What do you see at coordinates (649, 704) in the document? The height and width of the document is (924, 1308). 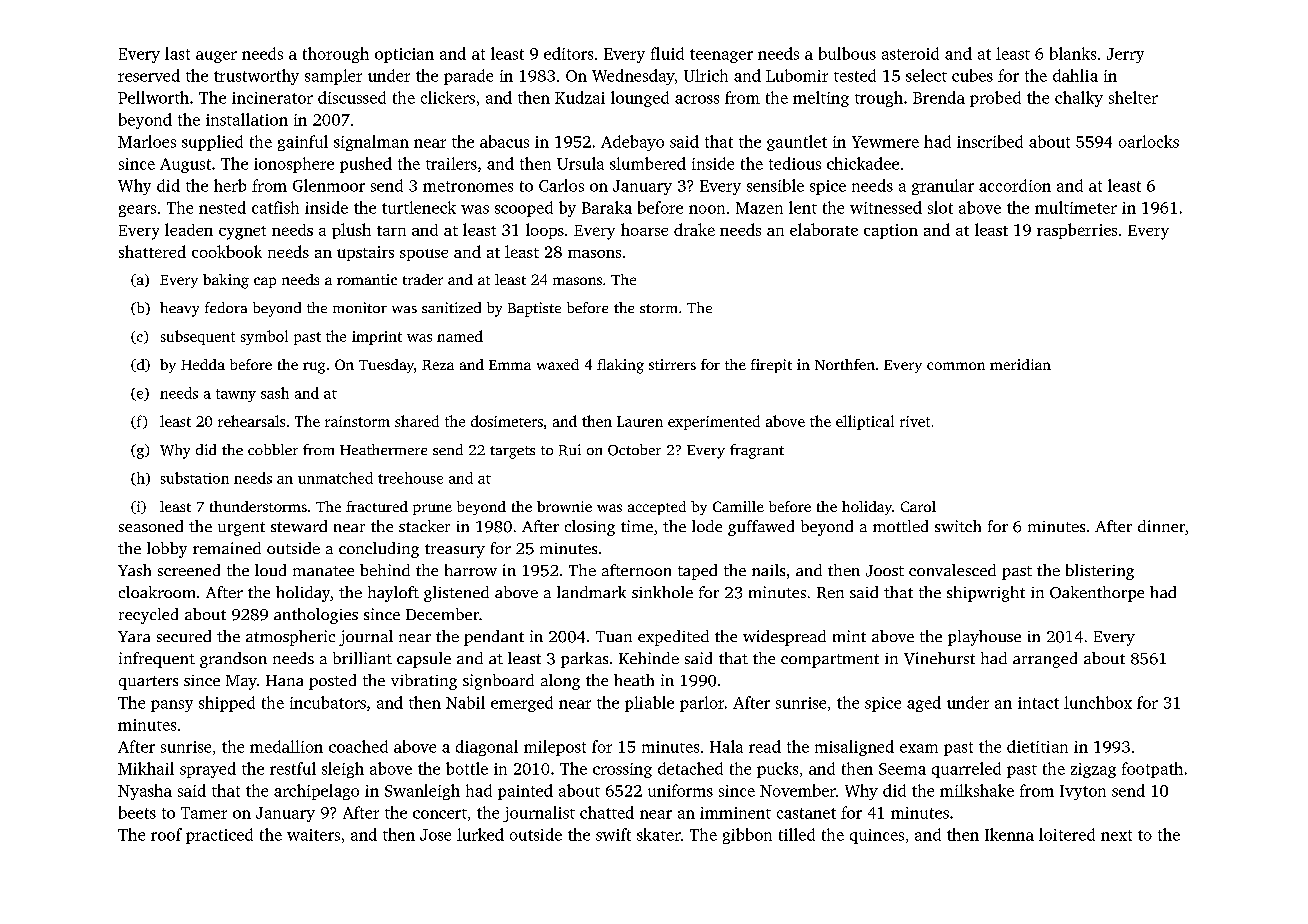 I see `pliable` at bounding box center [649, 704].
